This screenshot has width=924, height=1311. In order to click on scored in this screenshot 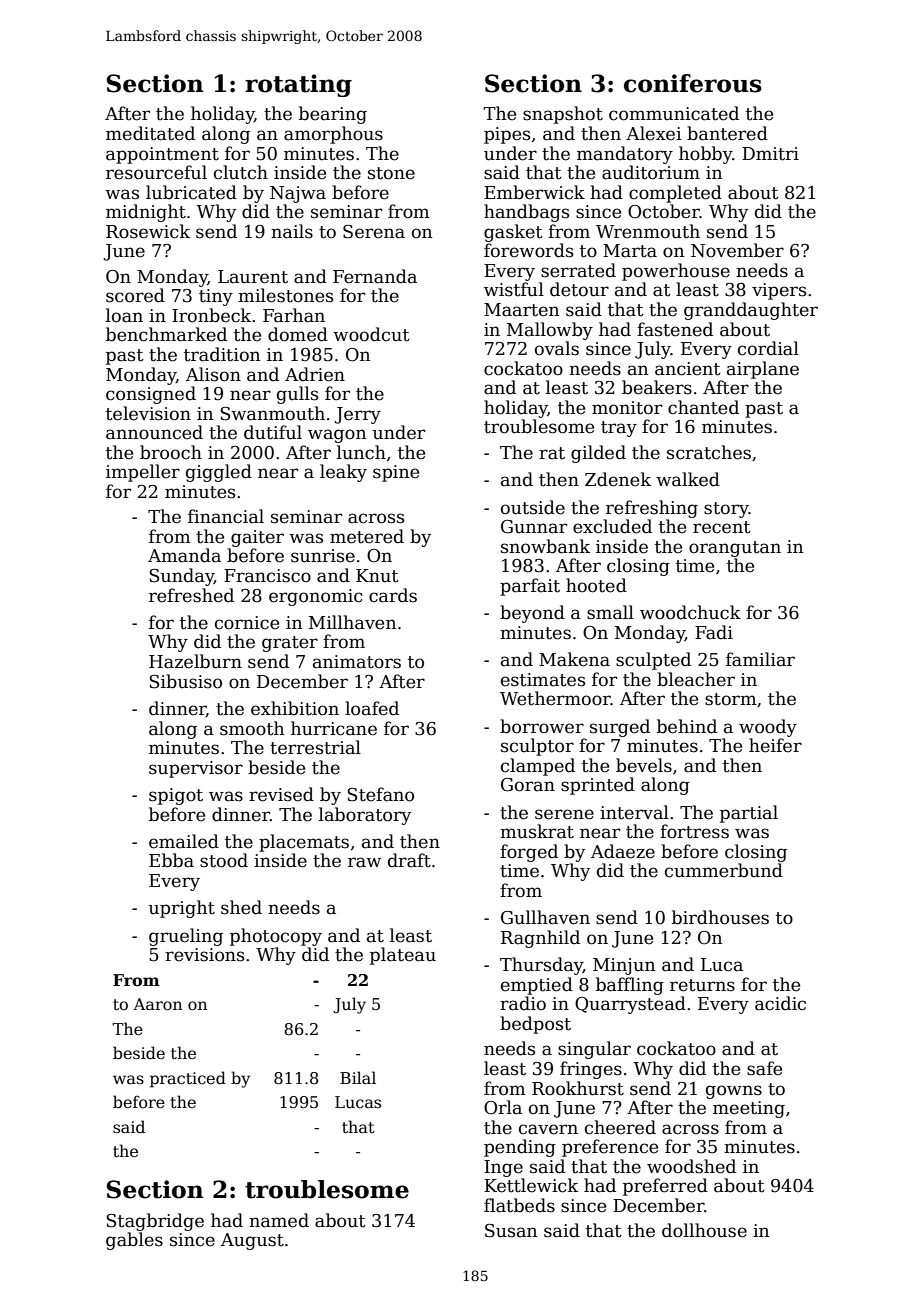, I will do `click(135, 295)`.
